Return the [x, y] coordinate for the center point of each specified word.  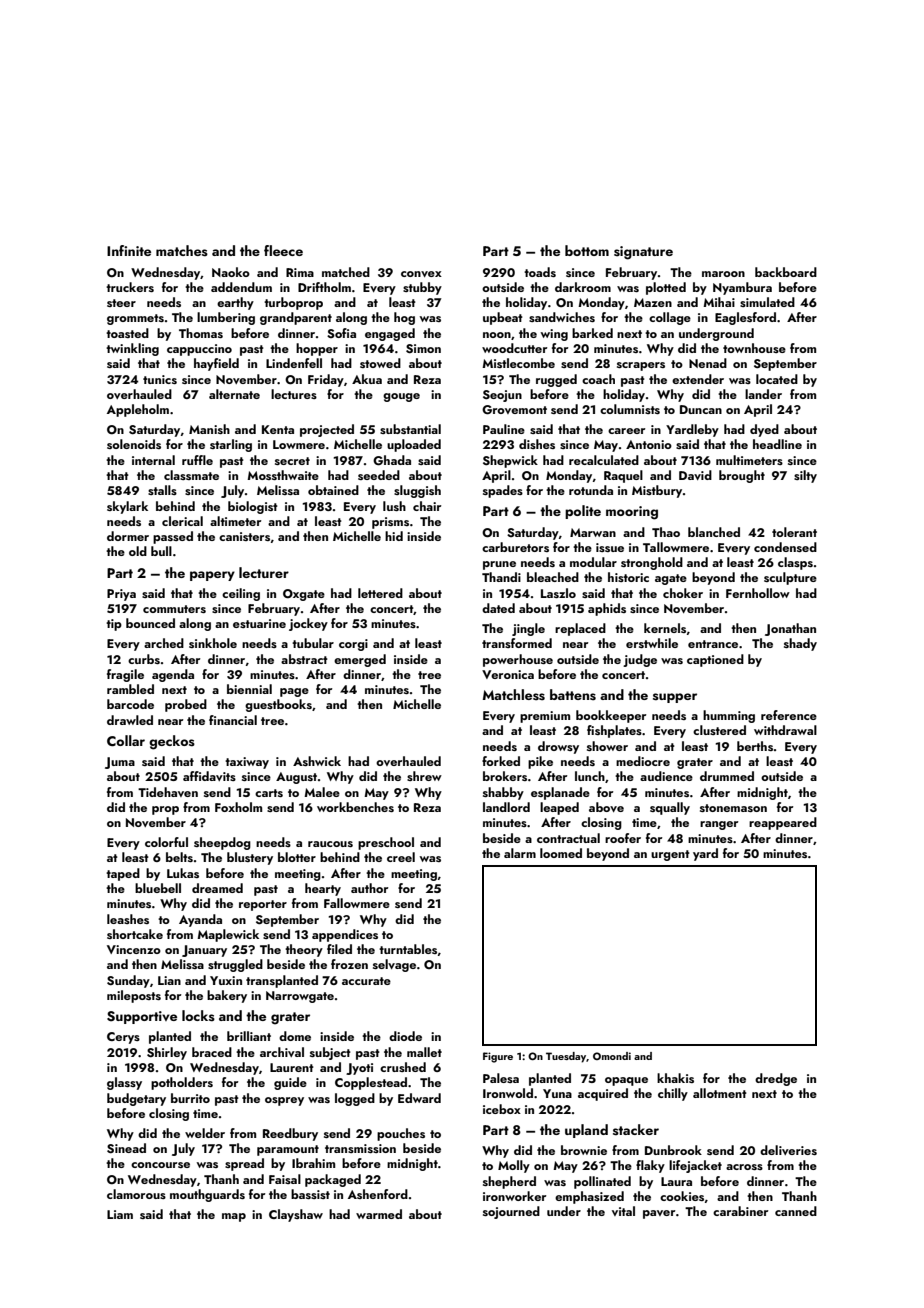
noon [497, 335]
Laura [676, 1181]
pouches [401, 1134]
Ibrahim [313, 1163]
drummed [727, 776]
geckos [172, 742]
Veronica [508, 674]
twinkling [132, 349]
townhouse [754, 348]
